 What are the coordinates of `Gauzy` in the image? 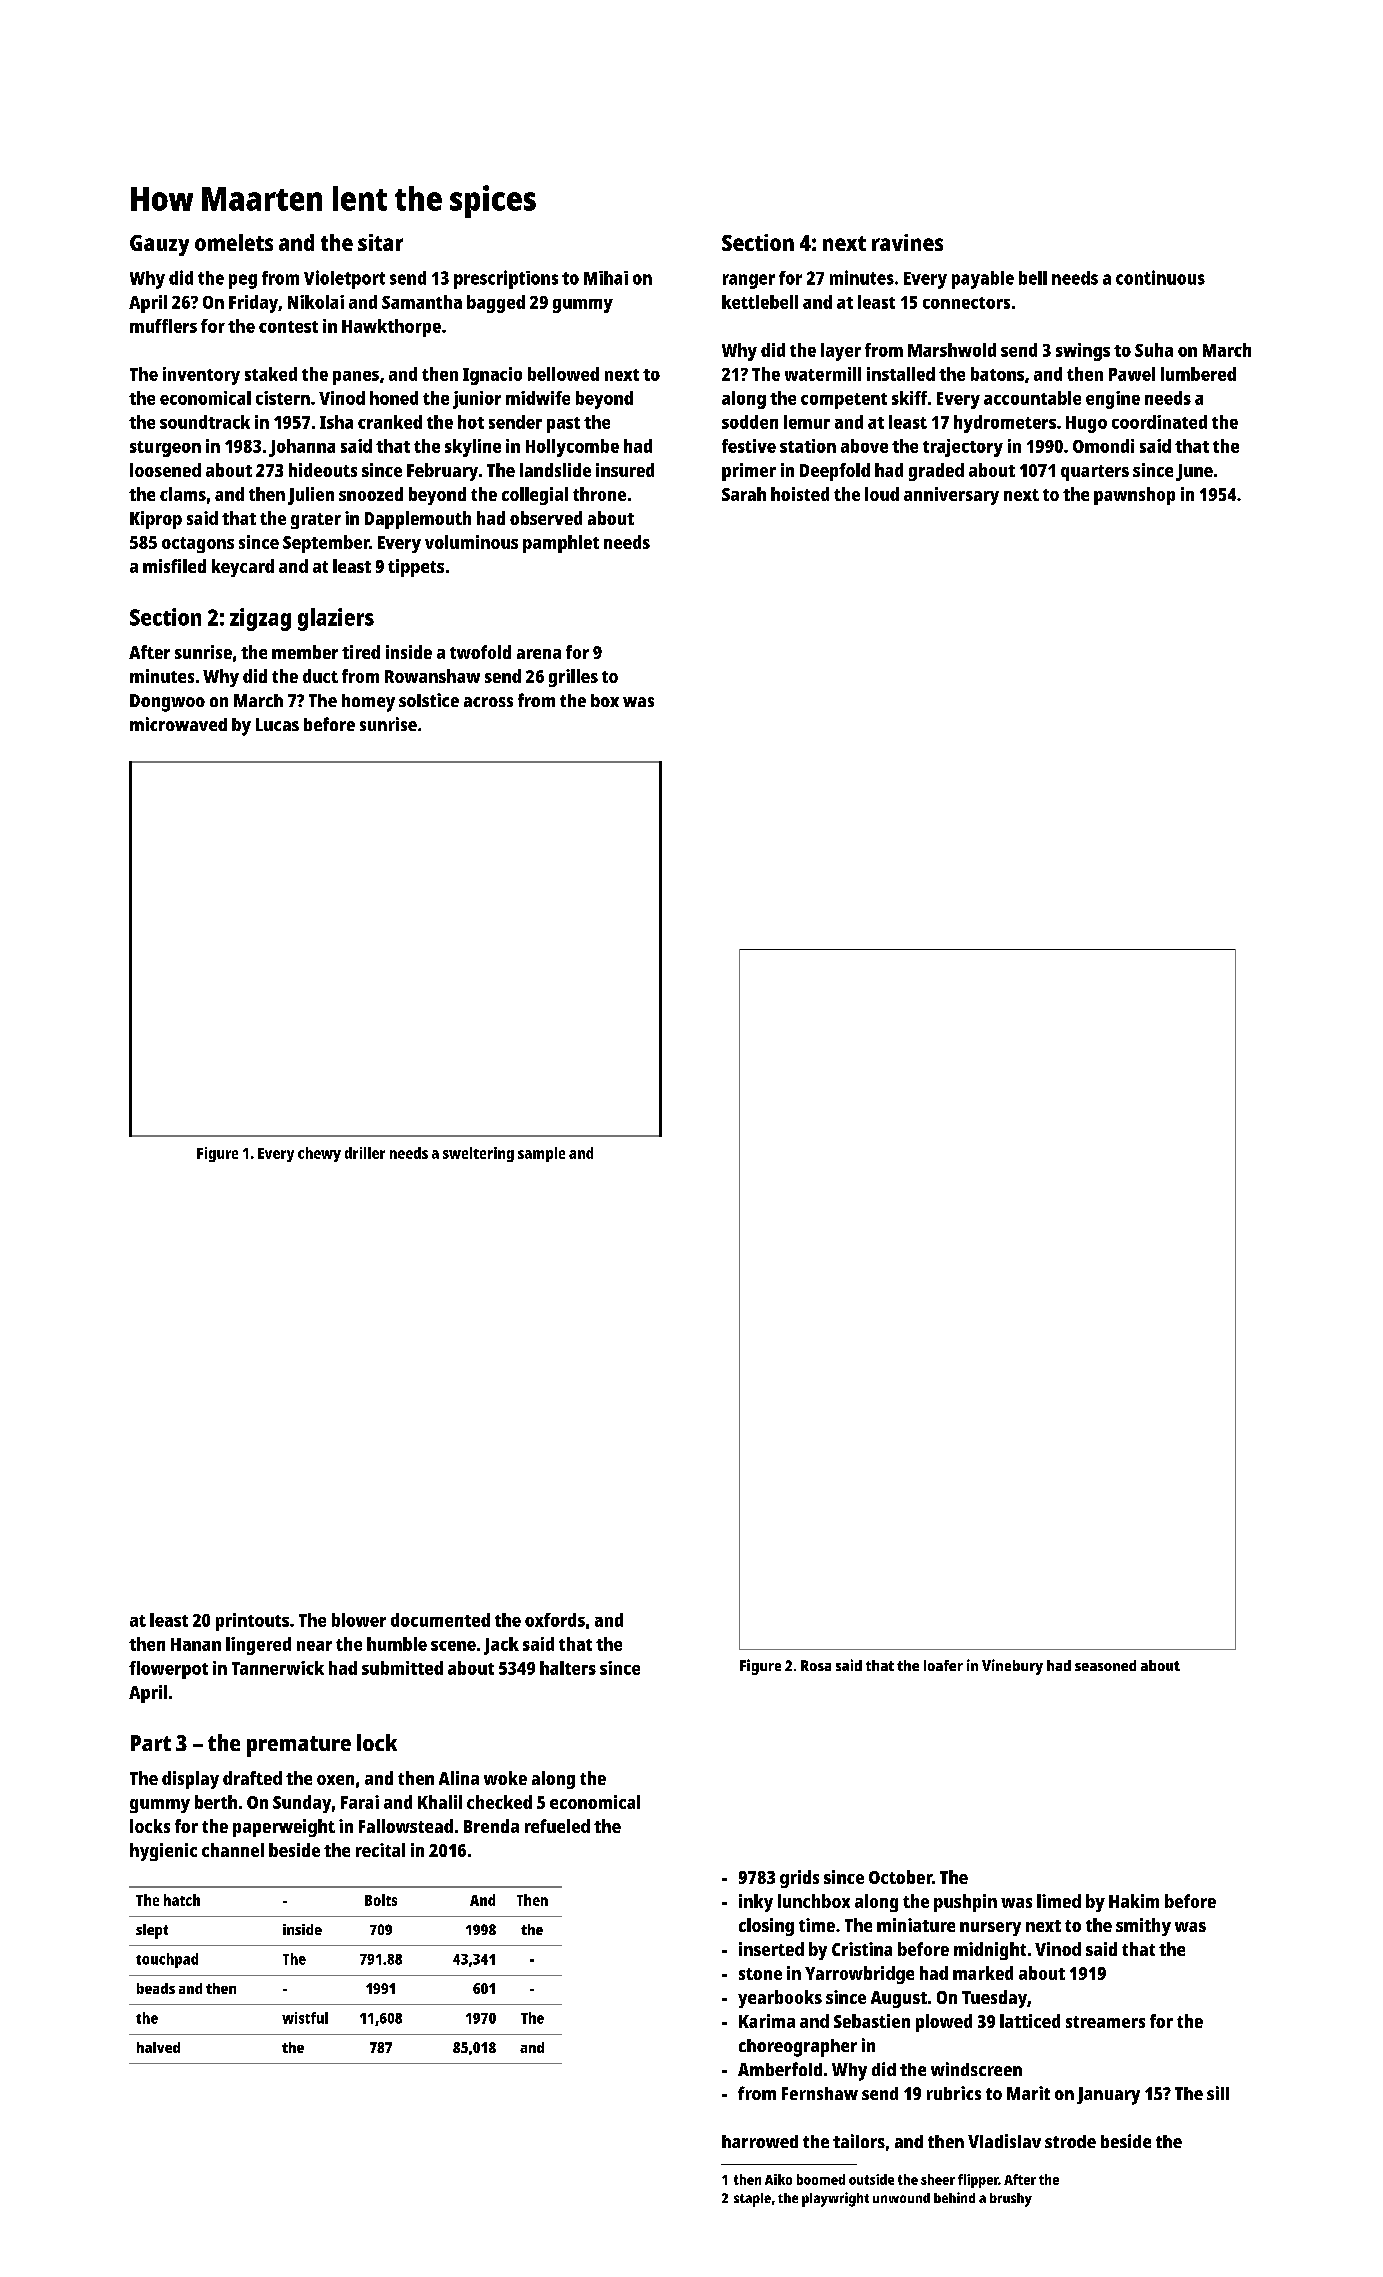 It's located at (159, 245).
